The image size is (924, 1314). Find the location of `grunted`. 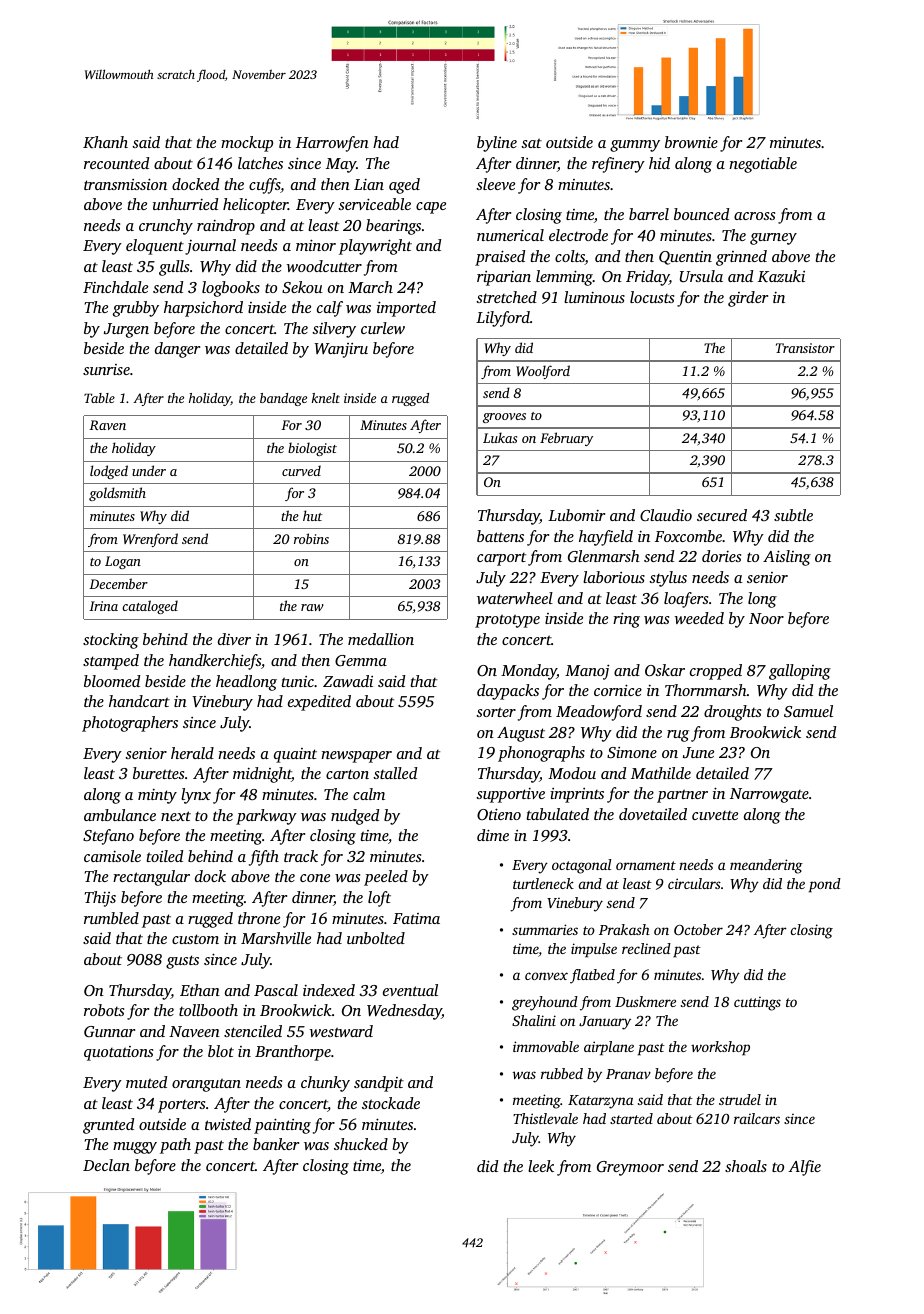

grunted is located at coordinates (108, 1126).
